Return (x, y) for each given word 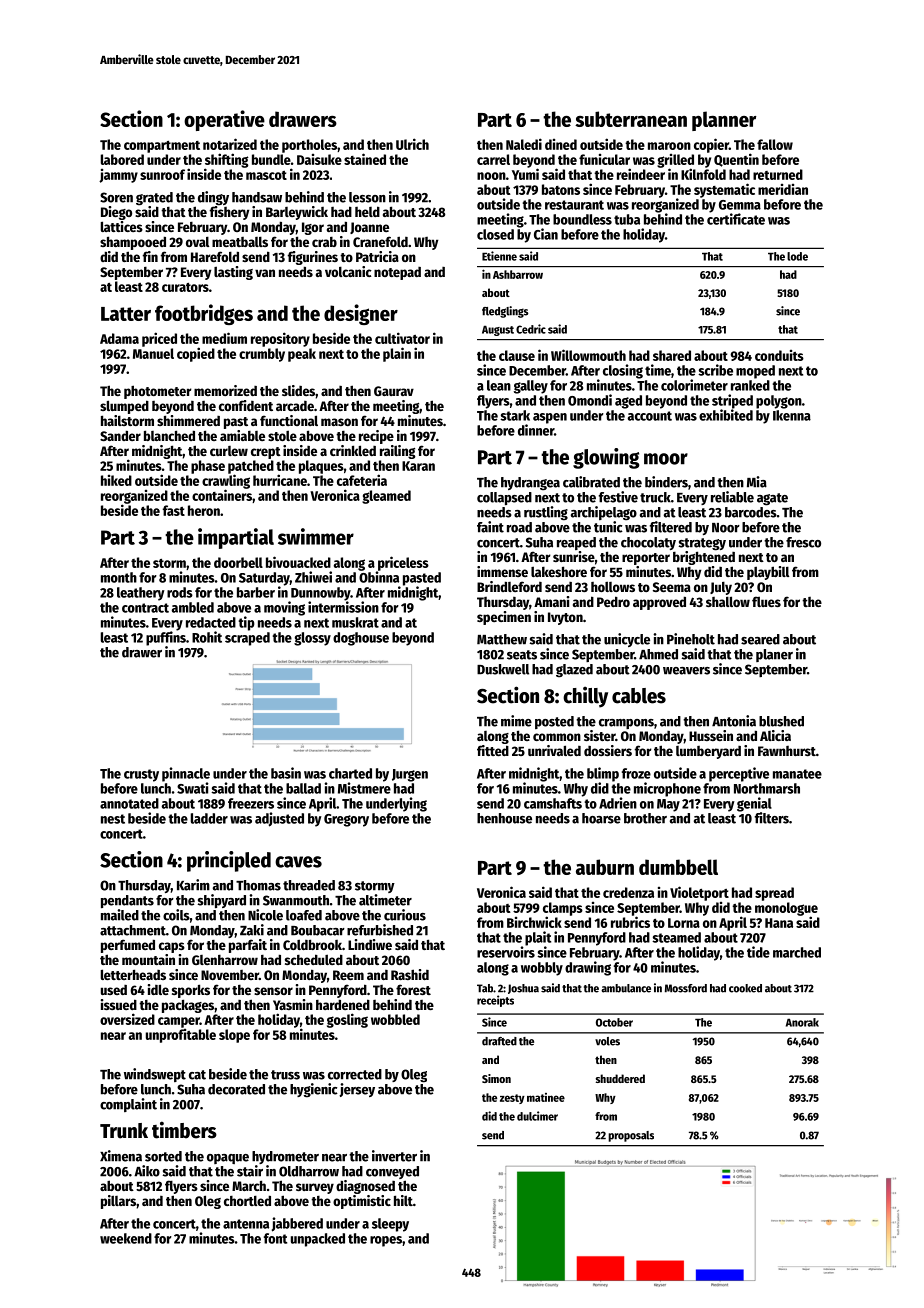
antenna (246, 1224)
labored (122, 159)
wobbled (395, 1019)
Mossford (686, 988)
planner (724, 121)
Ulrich (412, 144)
